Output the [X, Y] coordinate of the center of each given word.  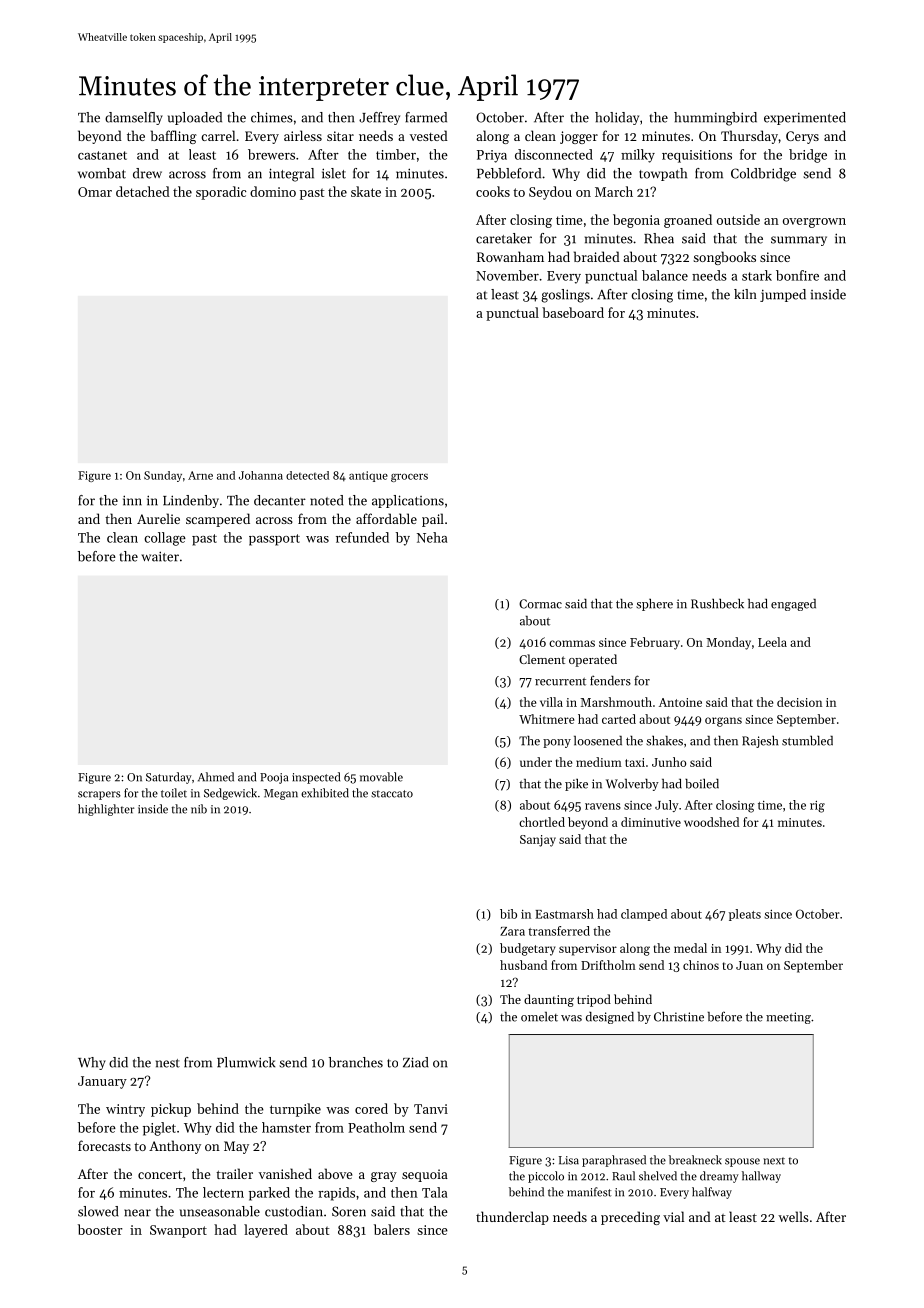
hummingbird [715, 119]
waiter [160, 556]
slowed [98, 1211]
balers [392, 1229]
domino [273, 191]
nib [199, 809]
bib [508, 914]
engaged [793, 605]
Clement [542, 659]
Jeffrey [379, 118]
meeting [788, 1018]
